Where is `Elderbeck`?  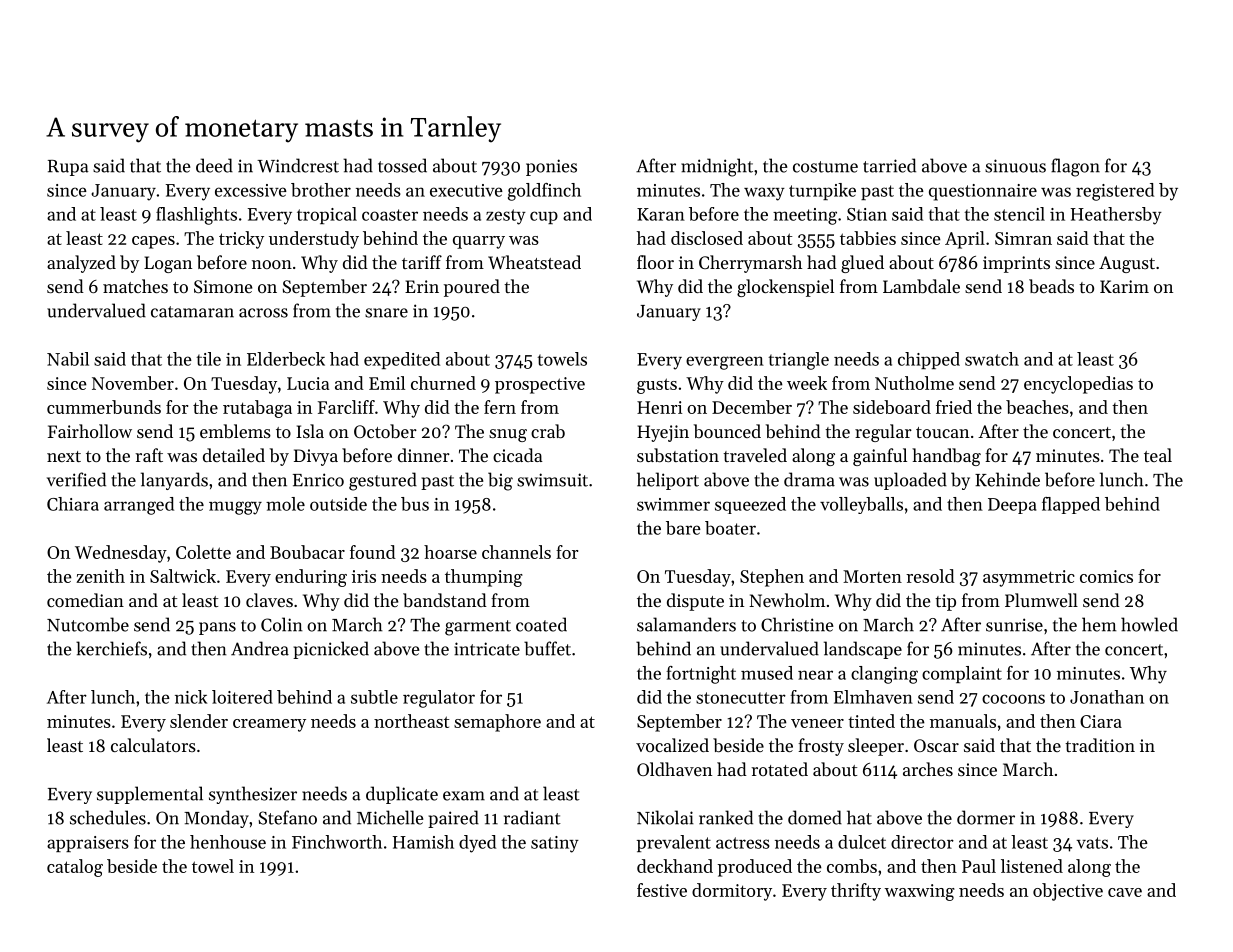 Elderbeck is located at coordinates (286, 359).
